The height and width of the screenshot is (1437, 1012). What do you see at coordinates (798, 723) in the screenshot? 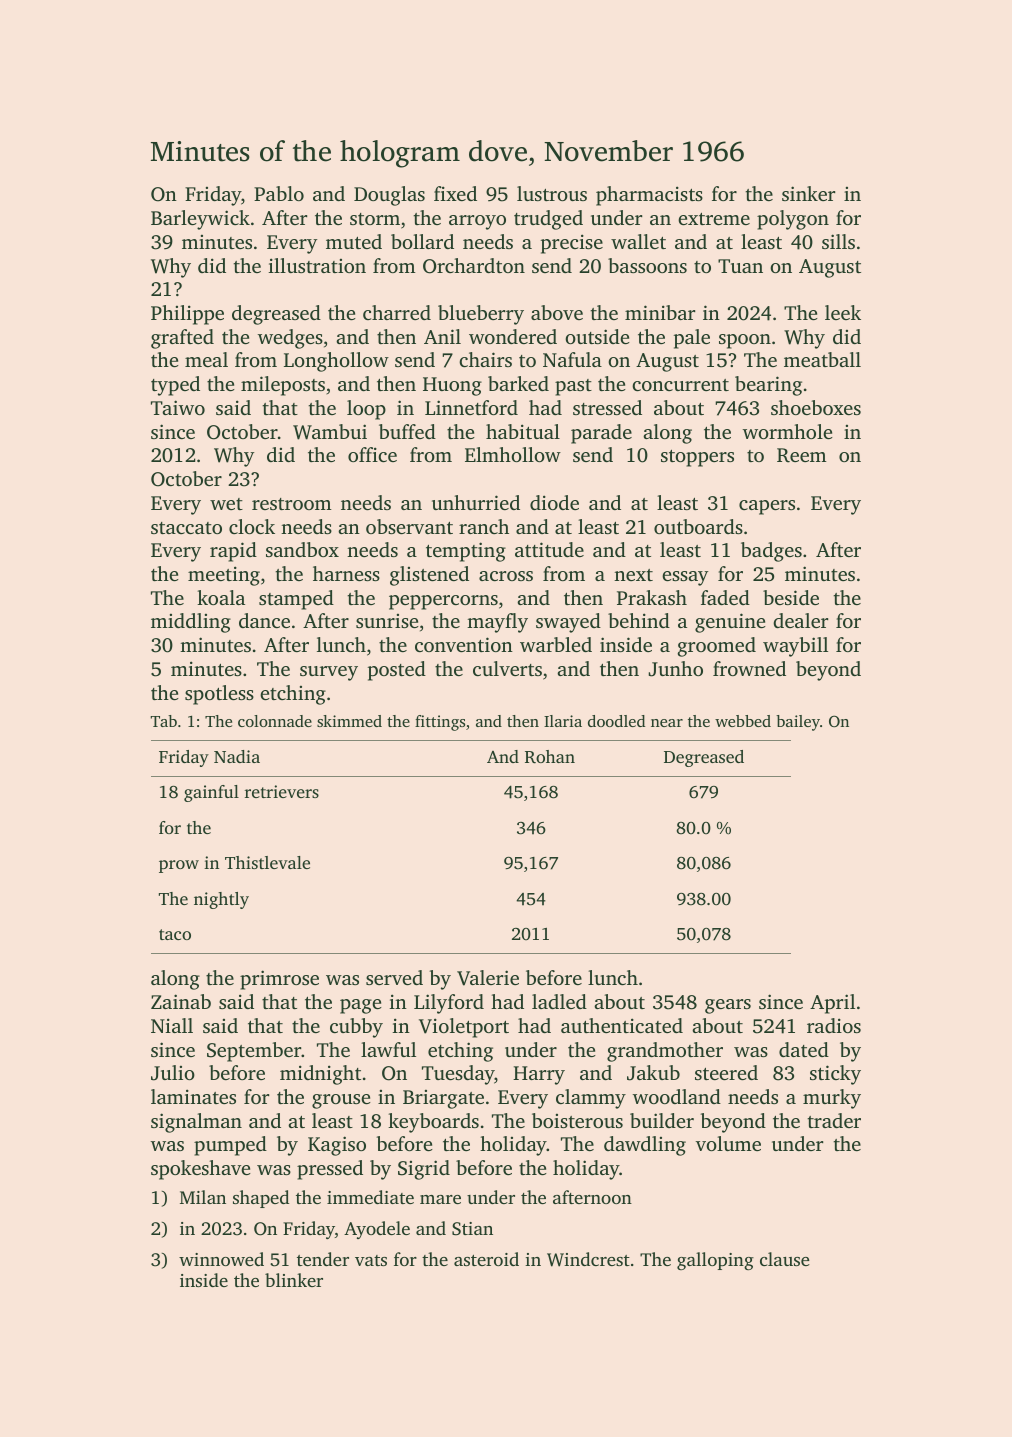
I see `bailey` at bounding box center [798, 723].
